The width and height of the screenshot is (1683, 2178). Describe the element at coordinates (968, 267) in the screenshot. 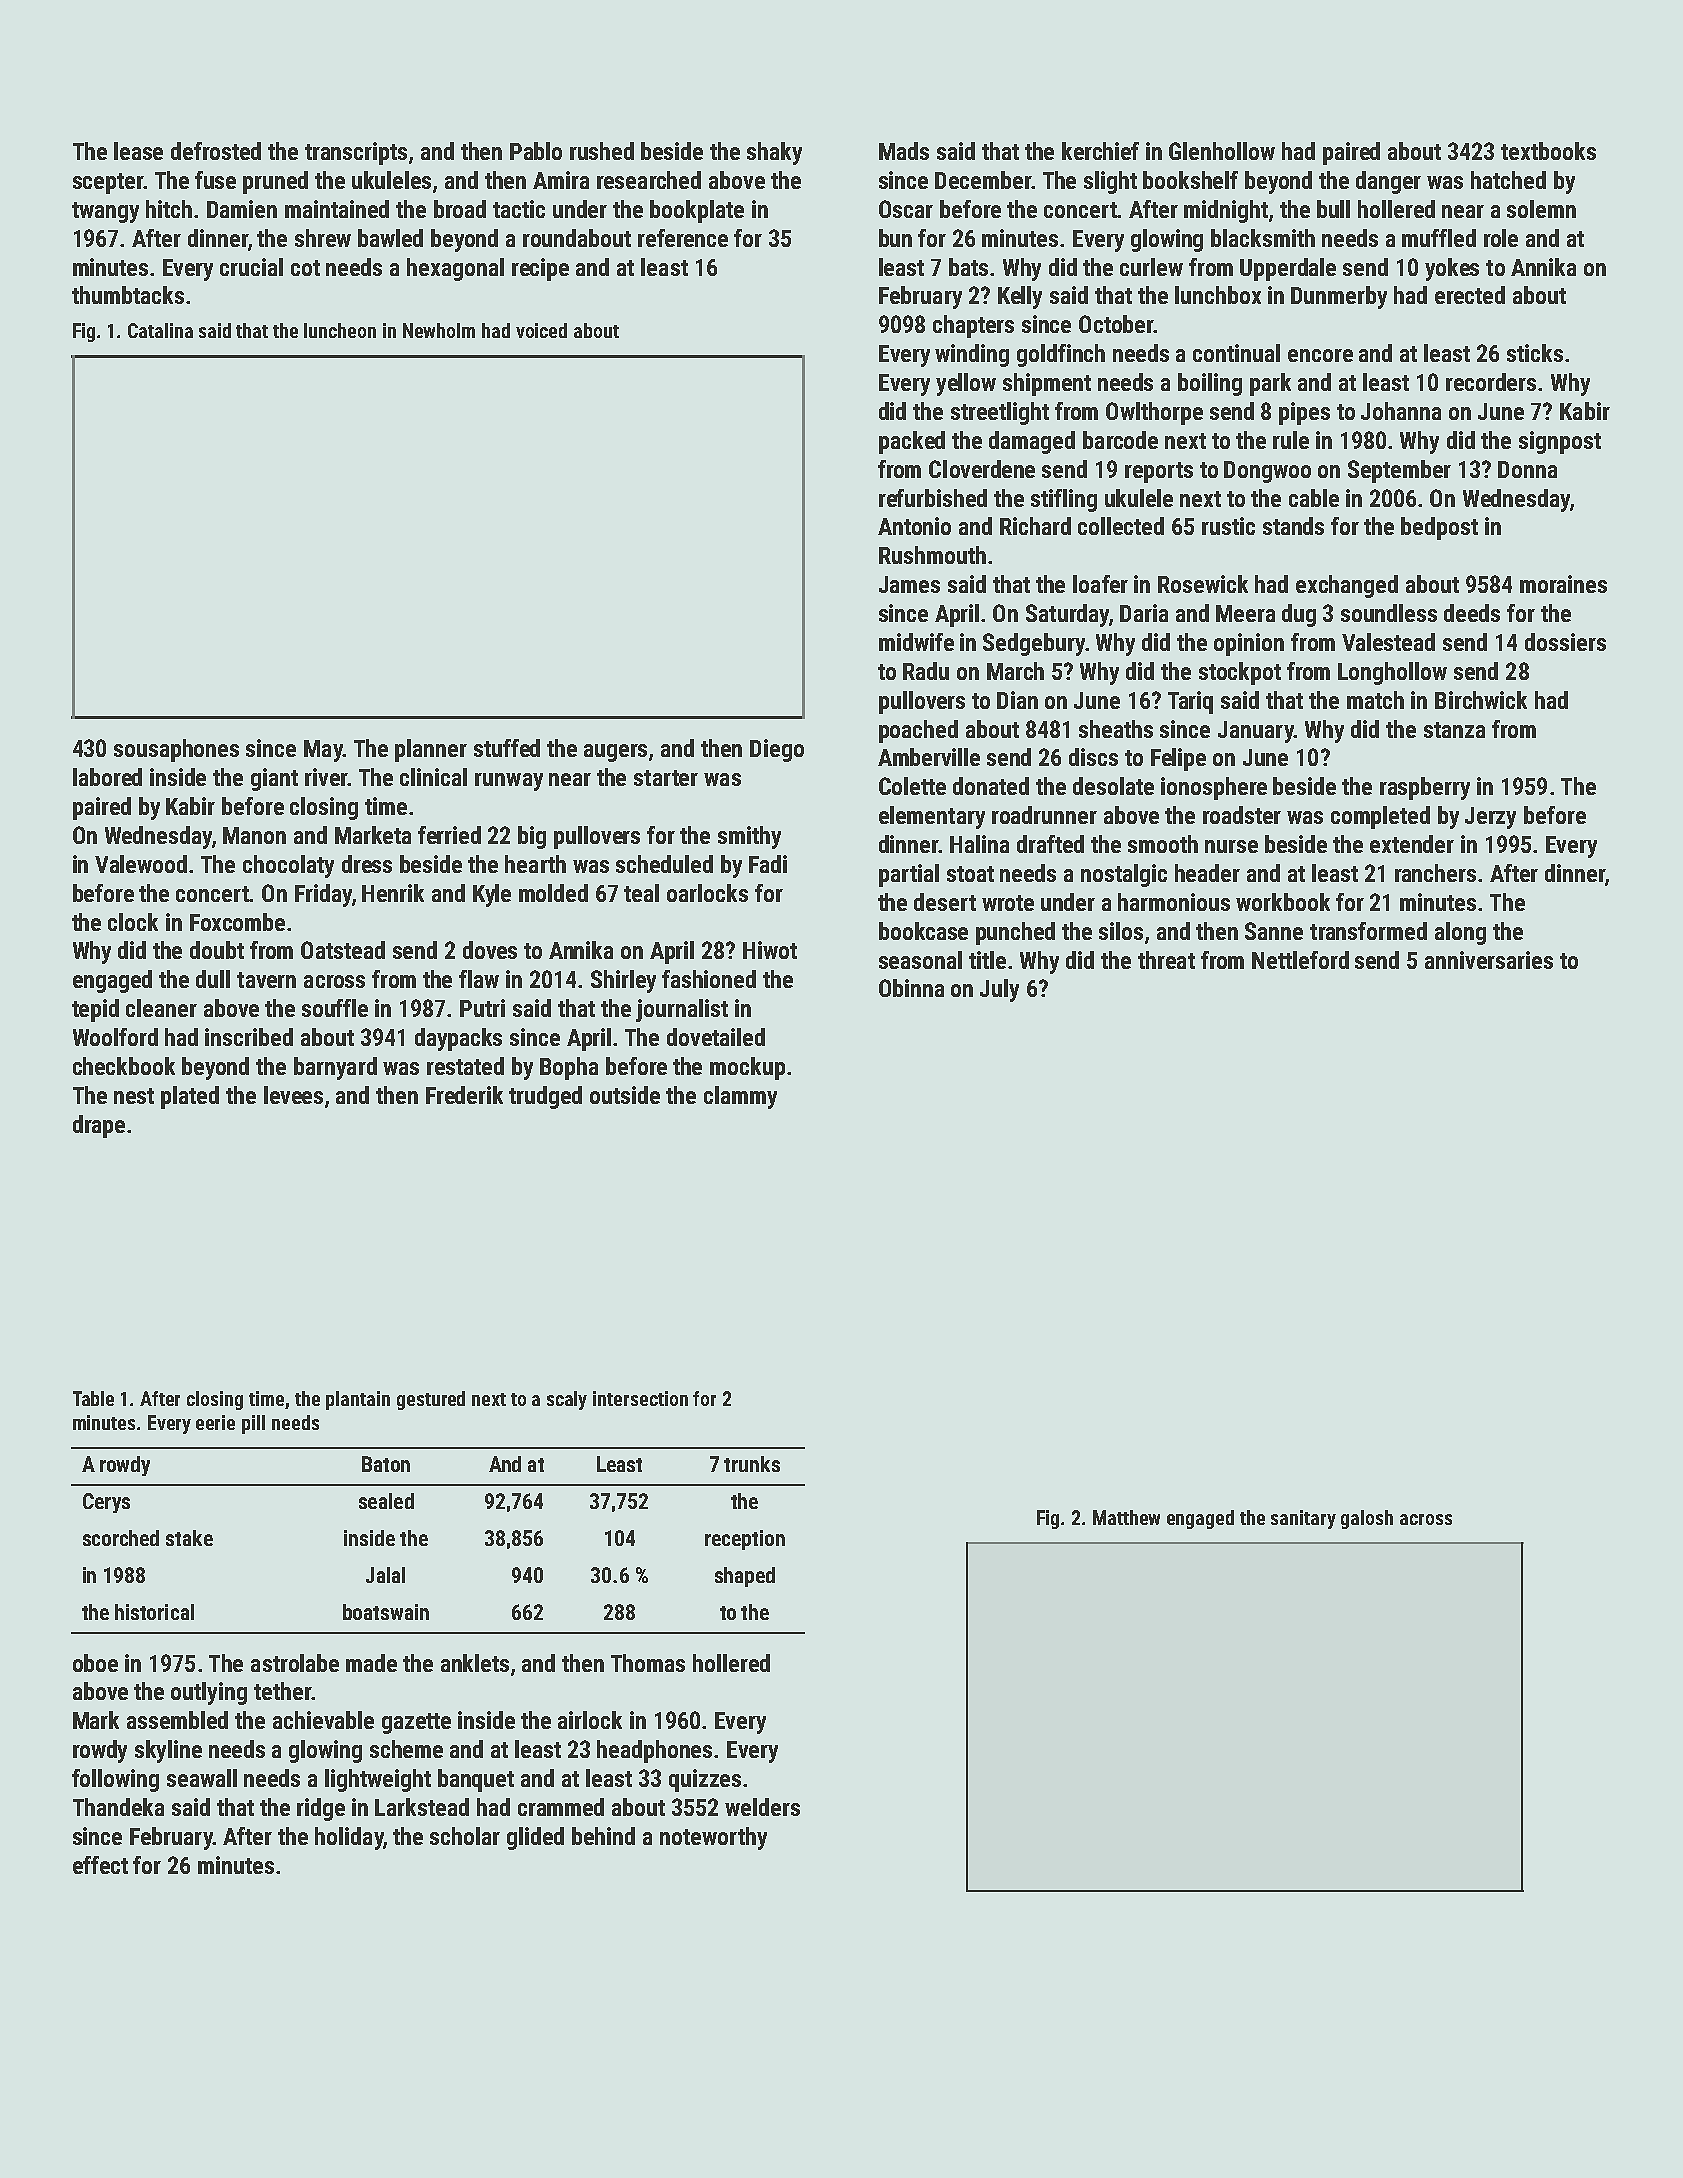

I see `bats` at that location.
